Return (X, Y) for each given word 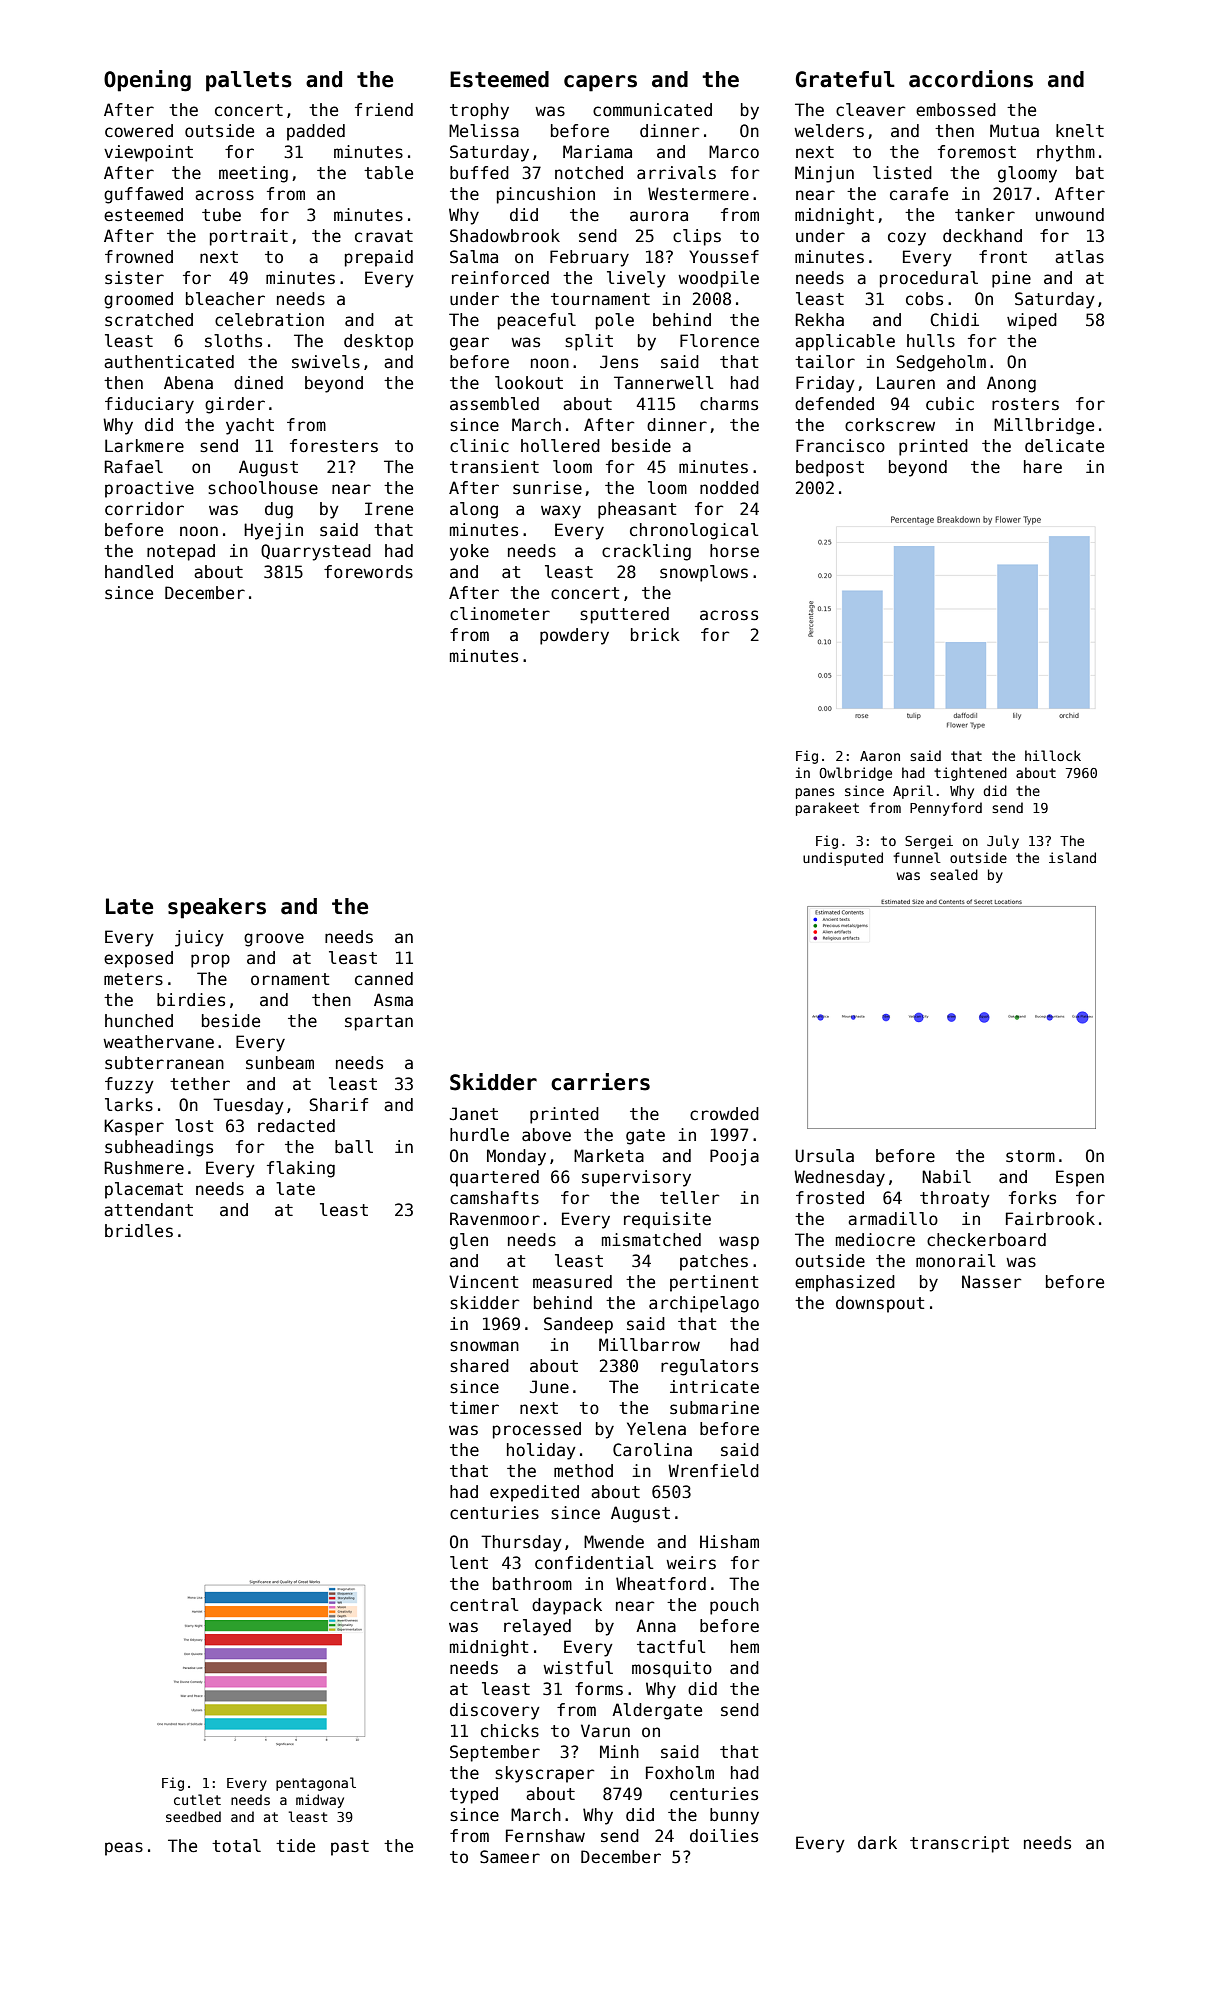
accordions (971, 79)
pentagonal (316, 1784)
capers (600, 83)
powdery (574, 636)
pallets (249, 81)
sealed (954, 874)
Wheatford (661, 1584)
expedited (534, 1493)
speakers (217, 908)
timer (474, 1408)
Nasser (991, 1282)
